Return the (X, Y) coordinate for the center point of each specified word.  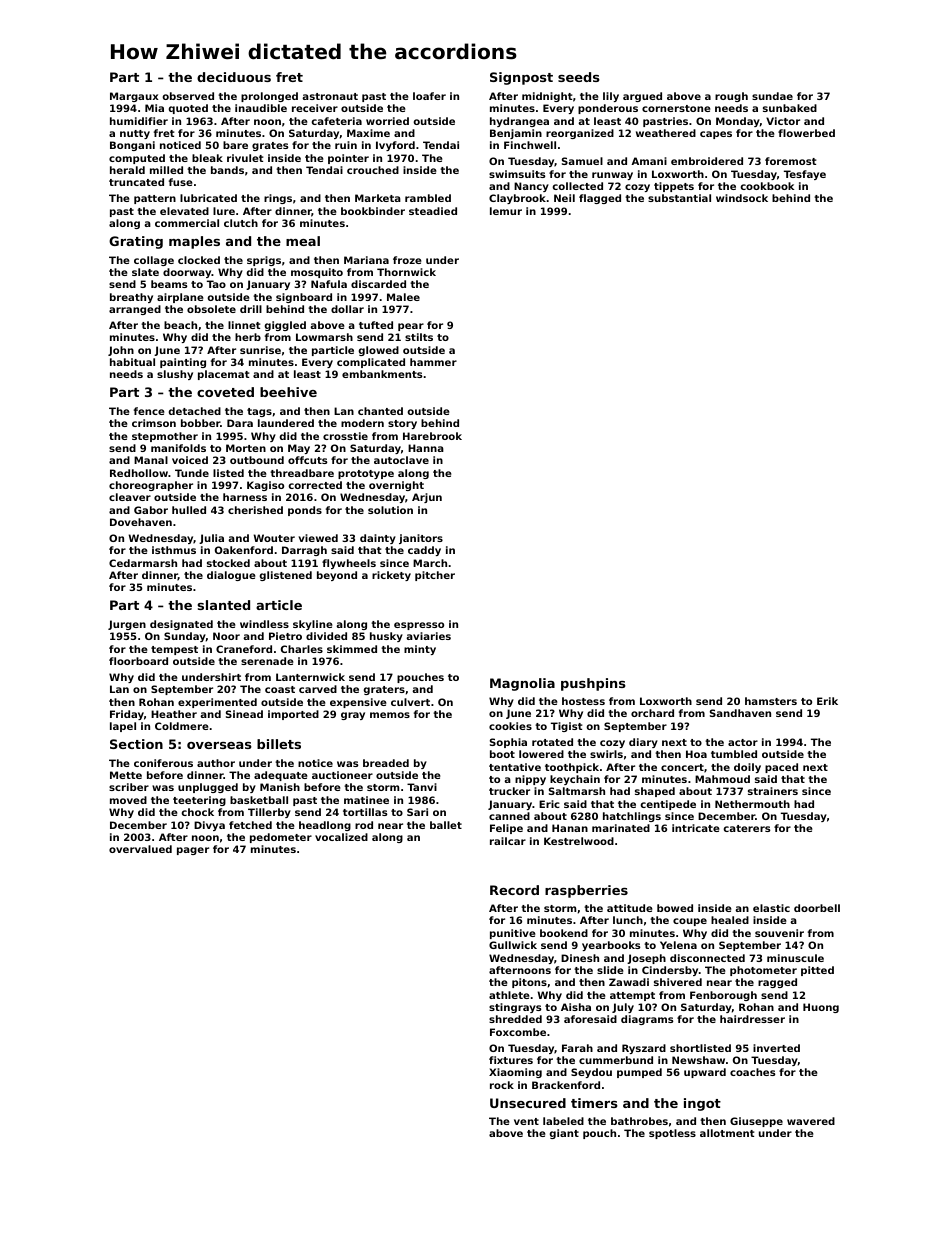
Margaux (134, 97)
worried (387, 121)
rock (502, 1085)
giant (564, 1134)
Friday (127, 715)
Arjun (427, 498)
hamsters (771, 701)
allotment (727, 1133)
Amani (649, 161)
